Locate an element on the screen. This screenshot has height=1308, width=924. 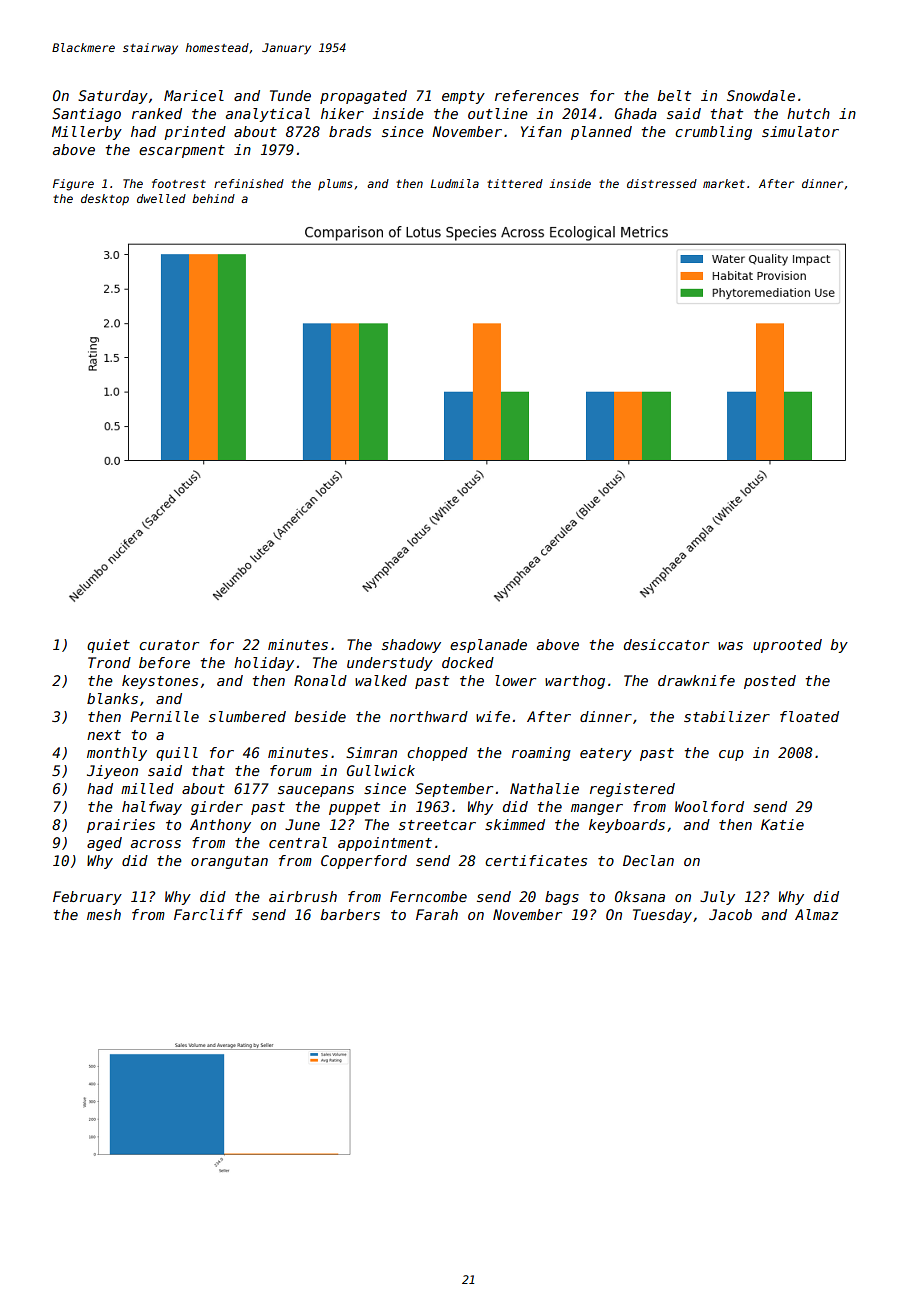
next is located at coordinates (104, 735).
